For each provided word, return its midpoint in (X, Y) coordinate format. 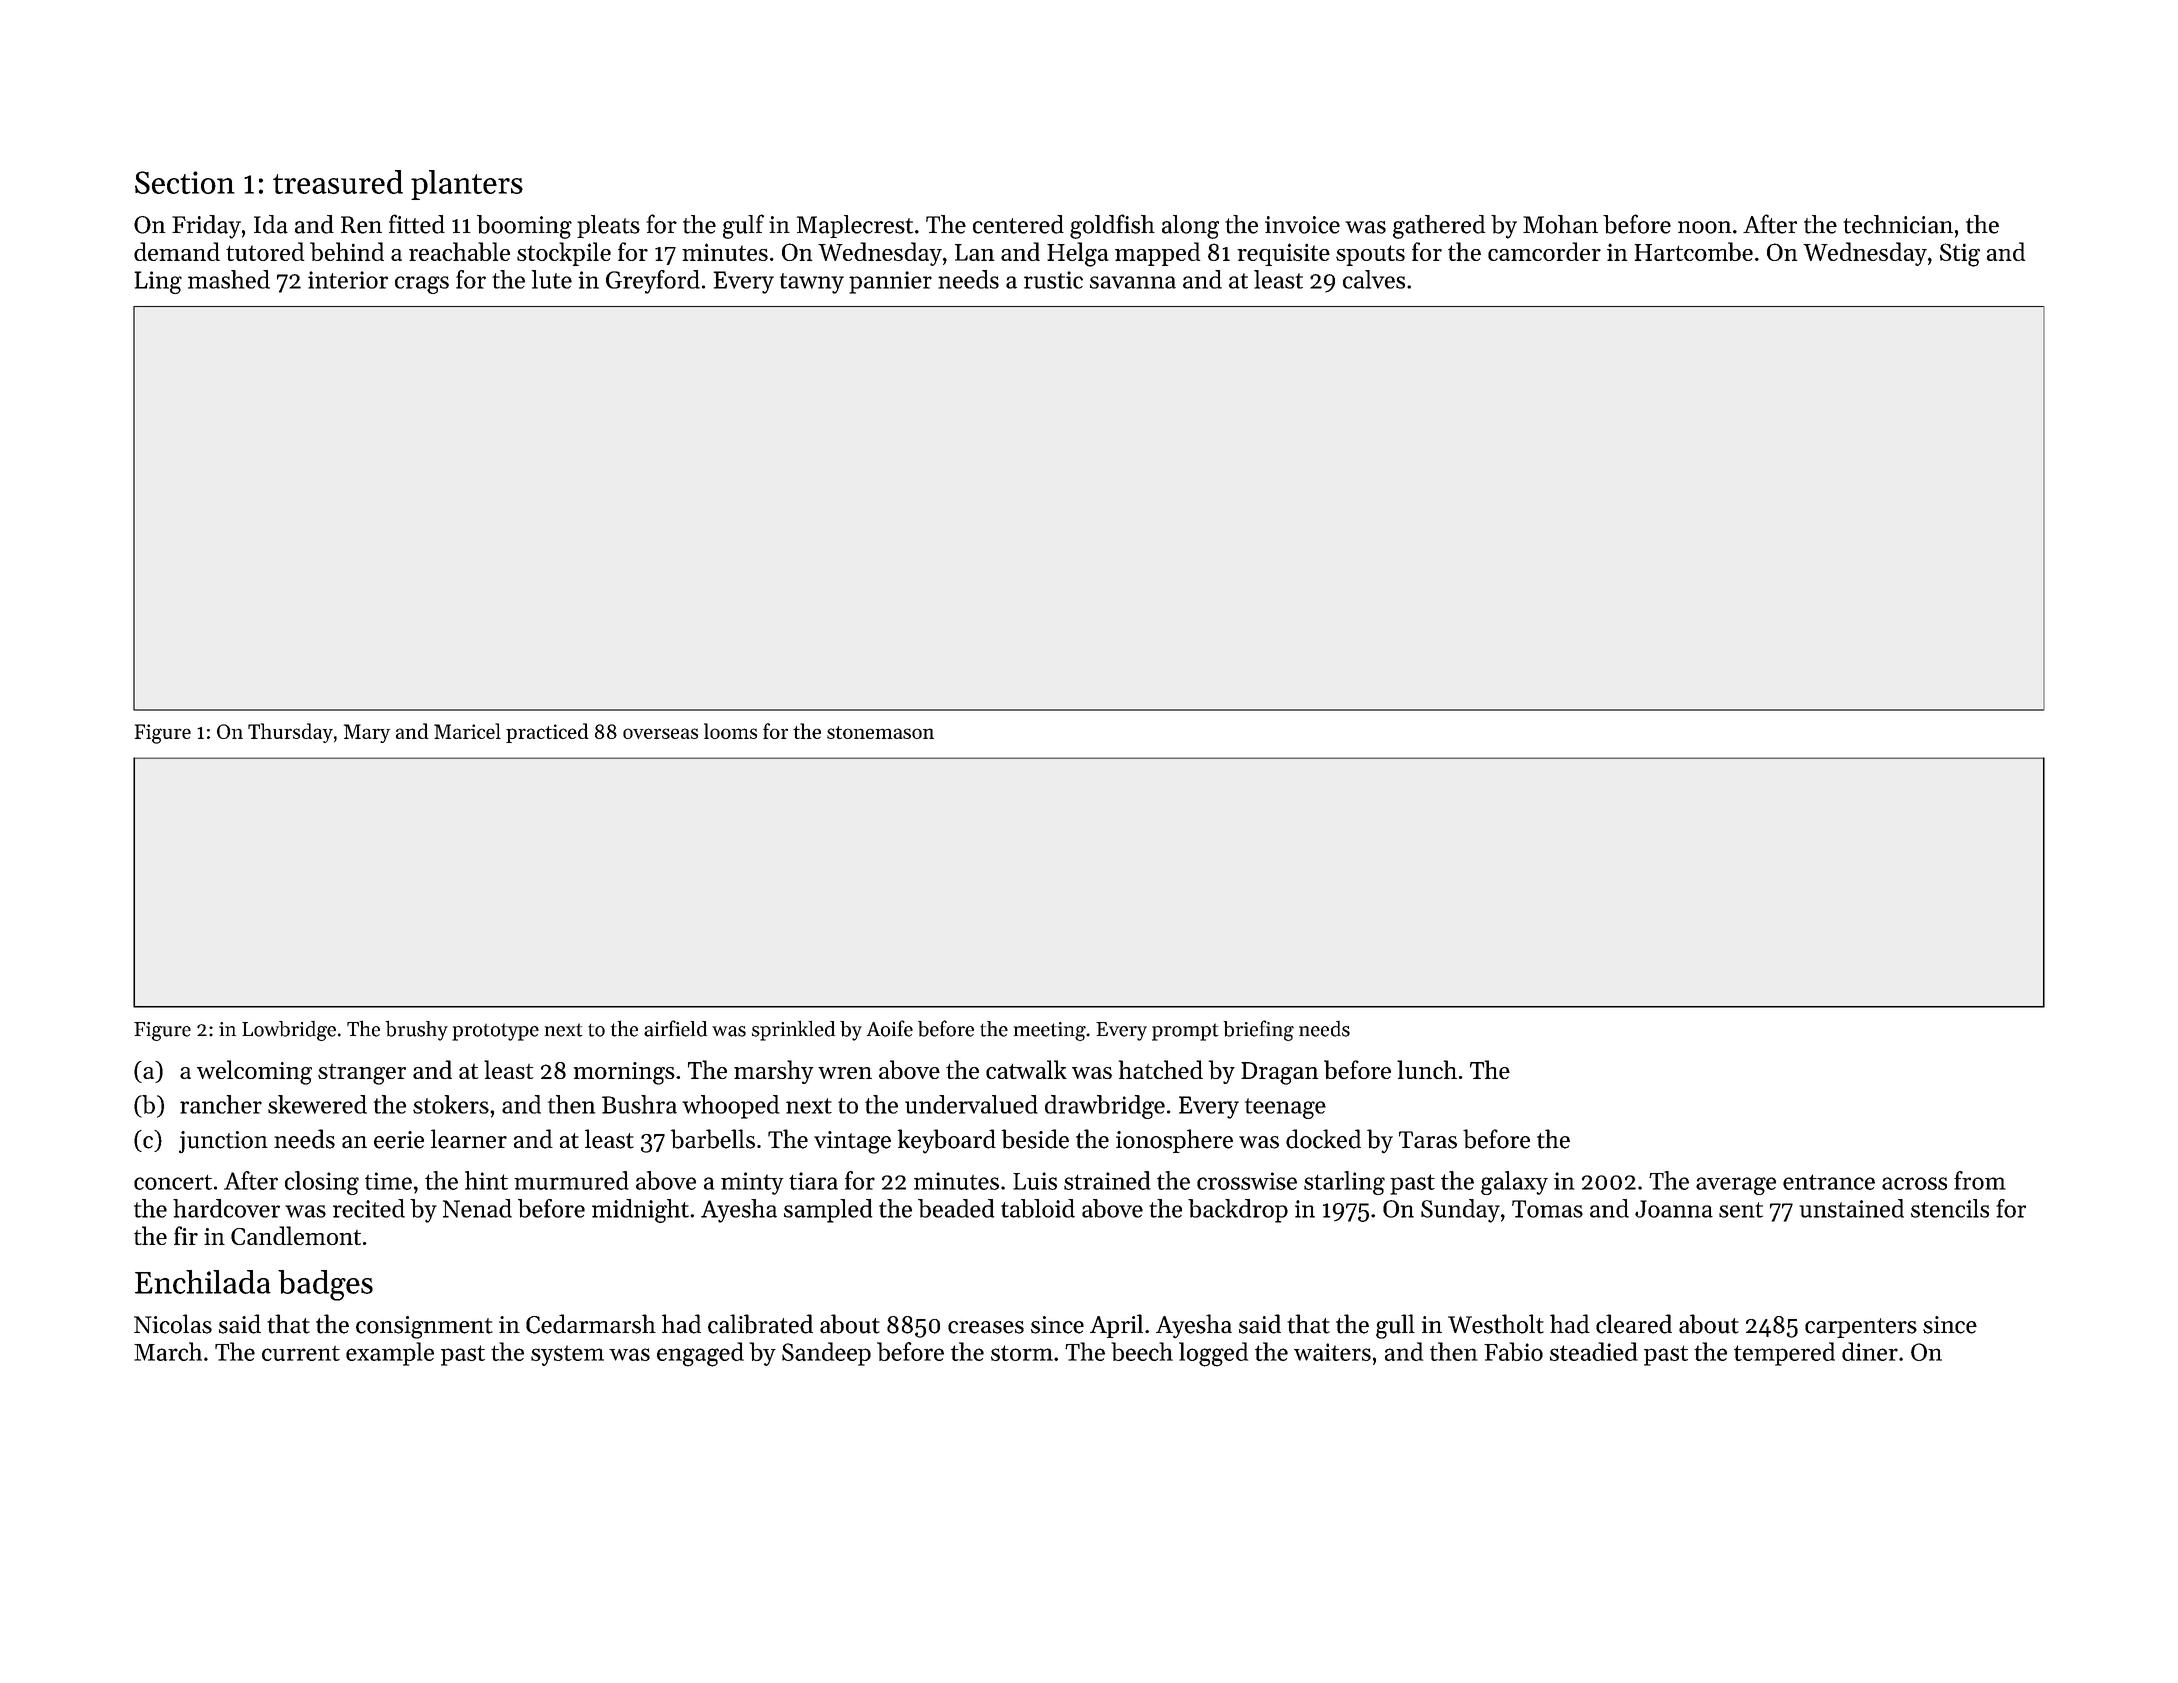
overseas (660, 733)
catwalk (1026, 1069)
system (567, 1355)
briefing (1259, 1030)
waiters (1332, 1352)
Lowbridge (289, 1031)
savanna (1133, 282)
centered (1018, 224)
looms (730, 731)
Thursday (290, 733)
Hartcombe (1693, 251)
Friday (206, 227)
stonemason (880, 732)
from (1980, 1180)
